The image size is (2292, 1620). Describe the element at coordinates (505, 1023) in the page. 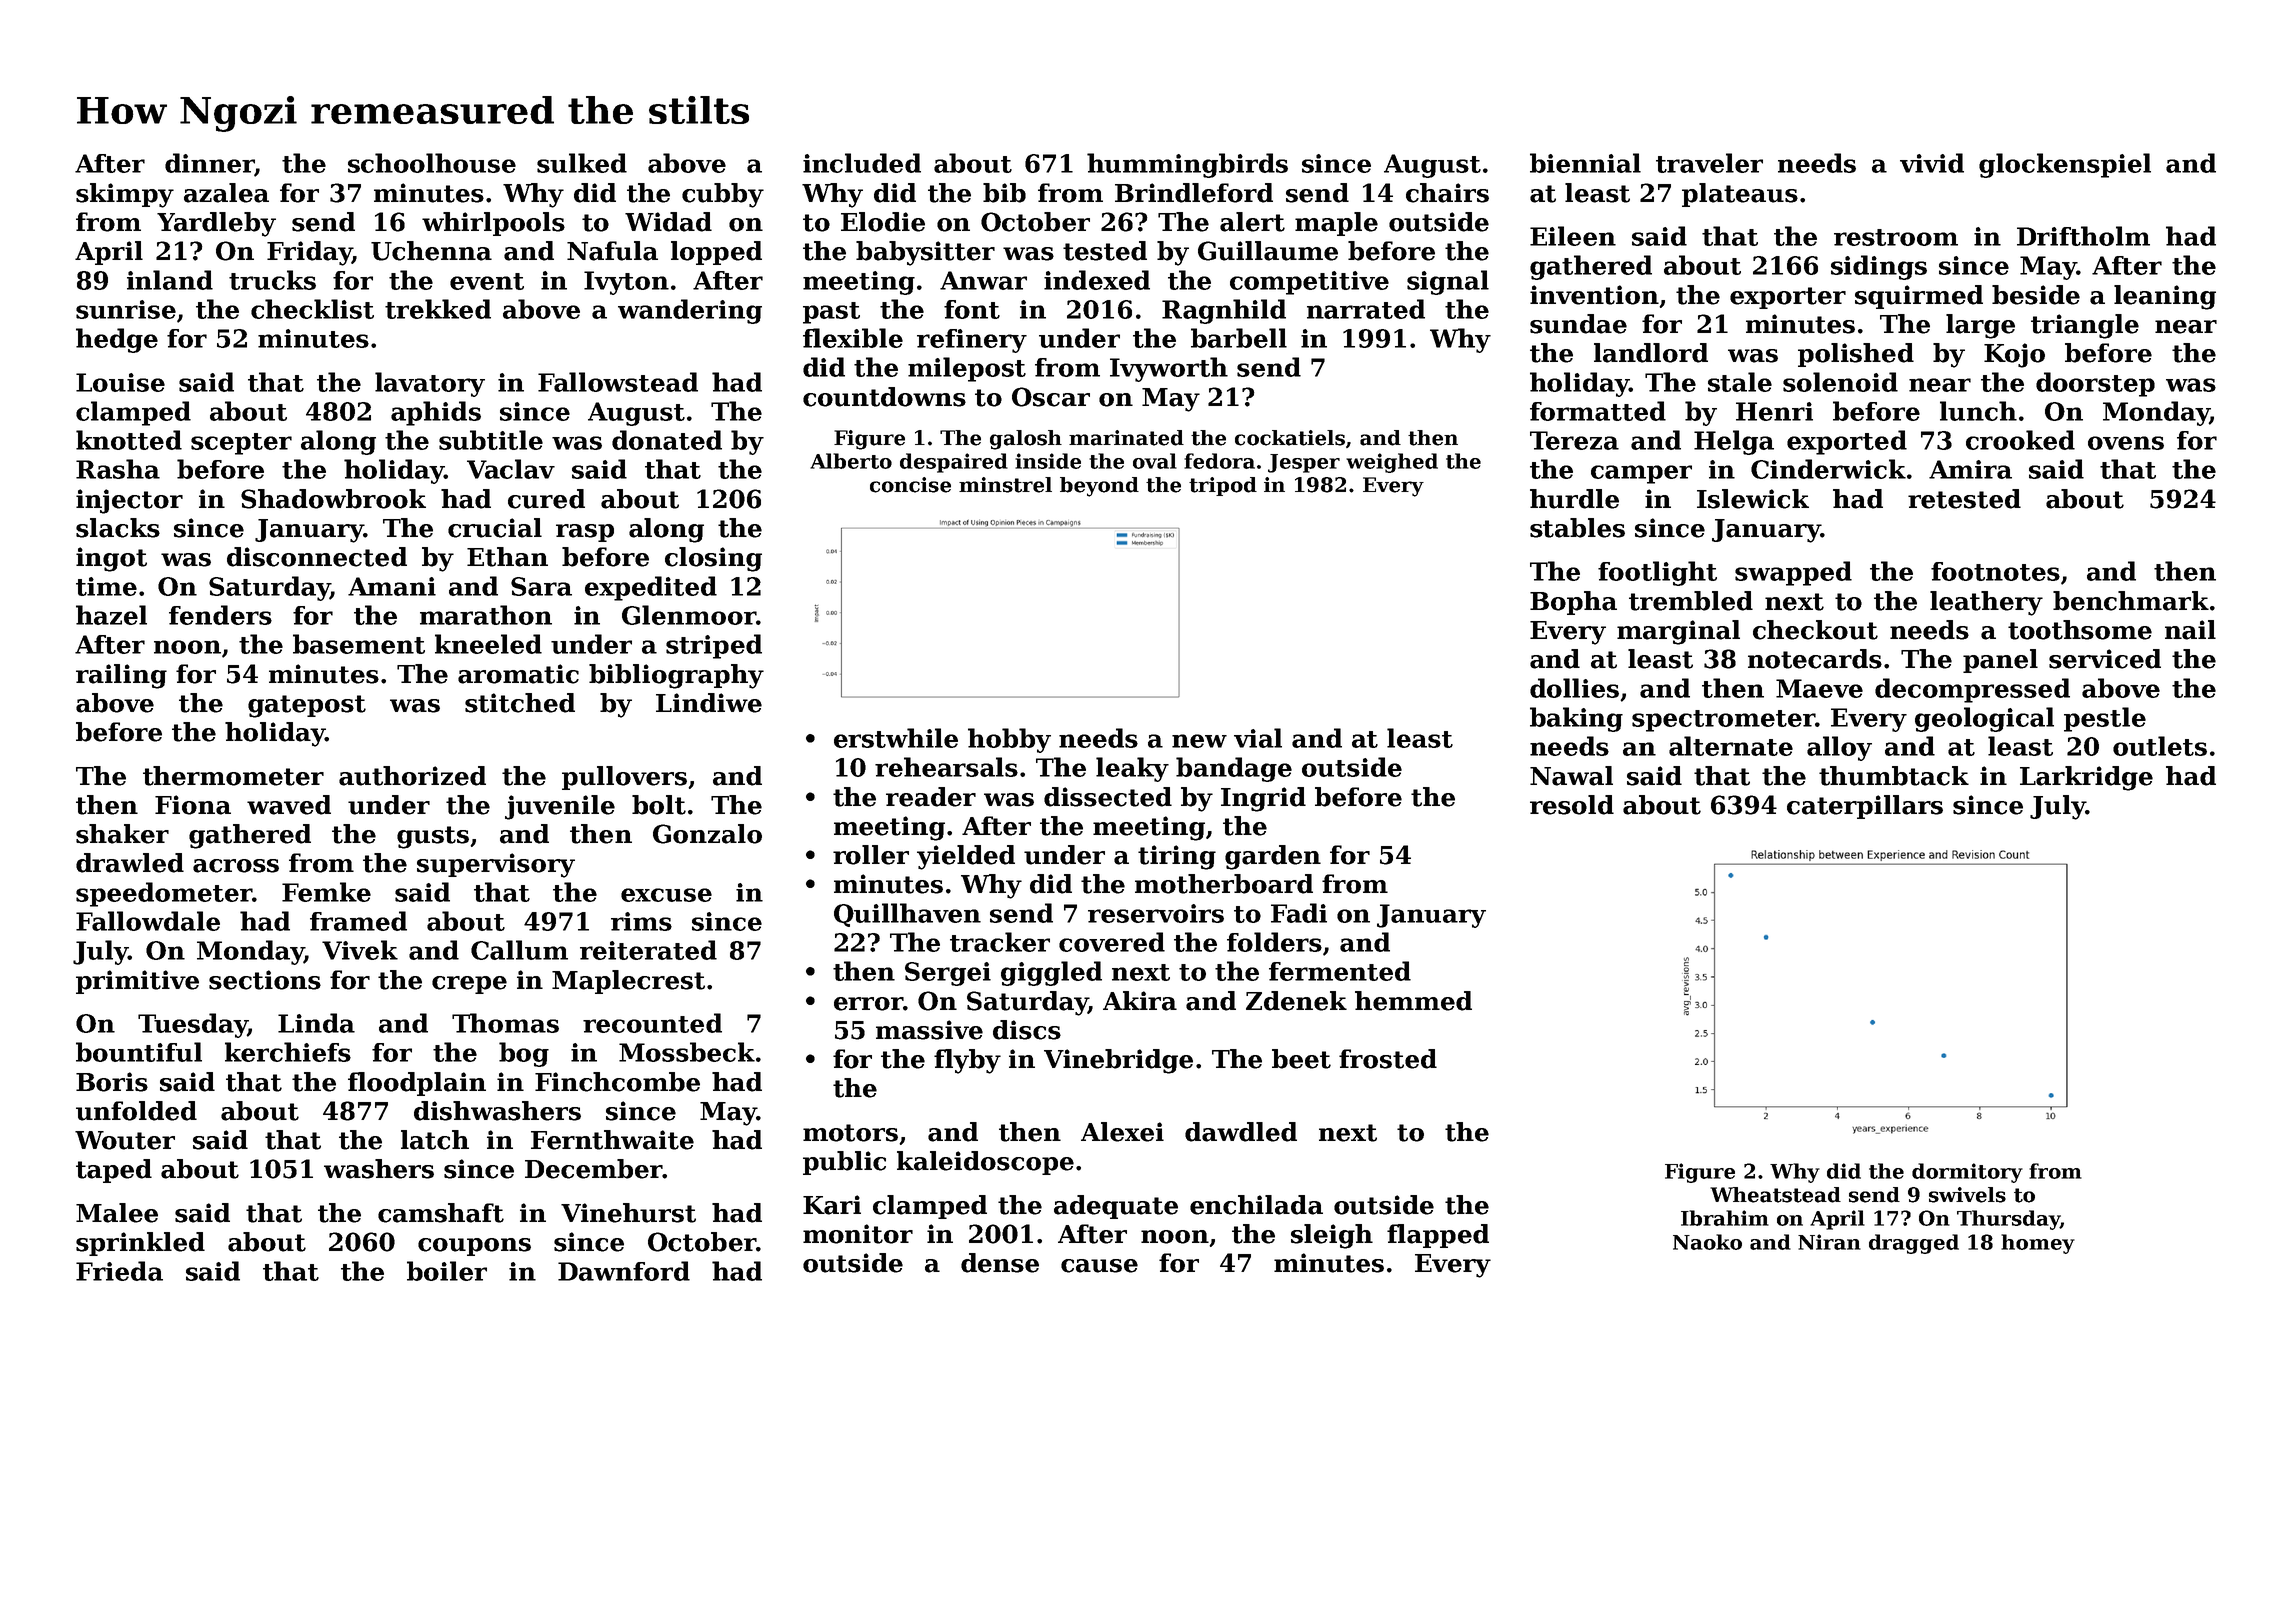

I see `Thomas` at that location.
